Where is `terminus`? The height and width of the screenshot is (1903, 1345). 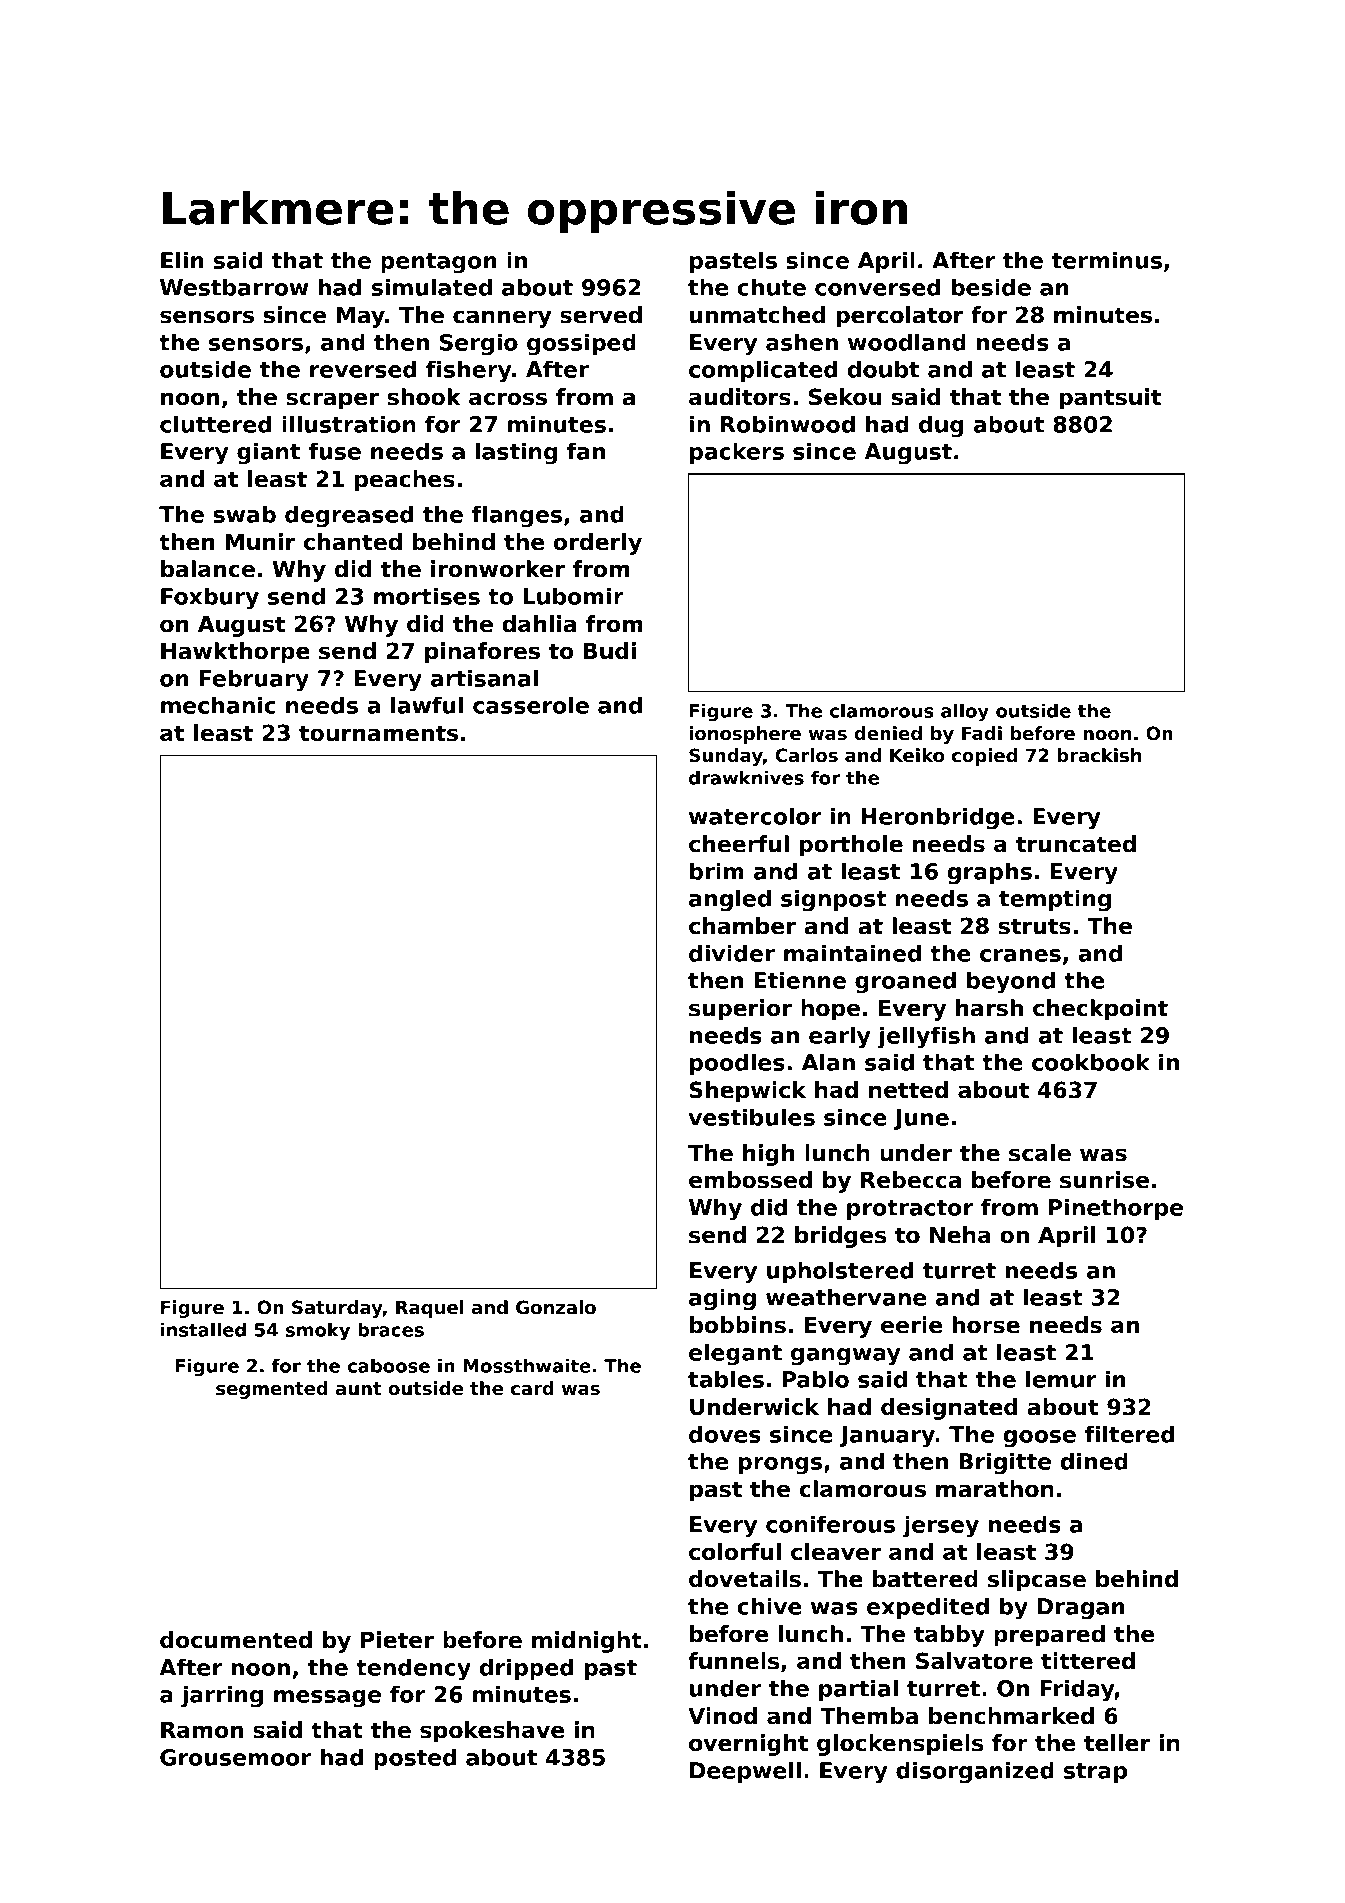 terminus is located at coordinates (1107, 260).
